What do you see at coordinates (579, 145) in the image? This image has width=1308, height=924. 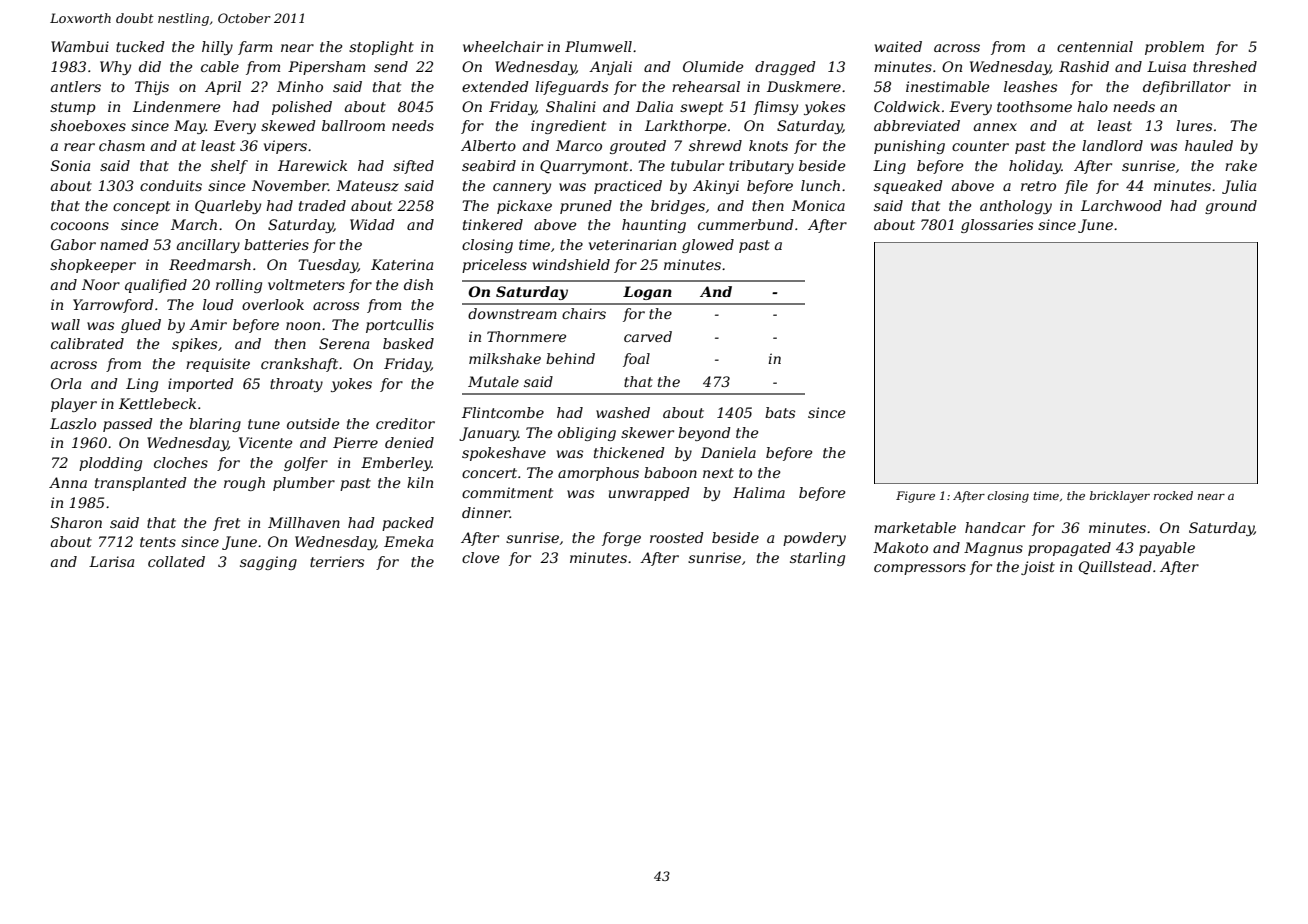 I see `Marco` at bounding box center [579, 145].
